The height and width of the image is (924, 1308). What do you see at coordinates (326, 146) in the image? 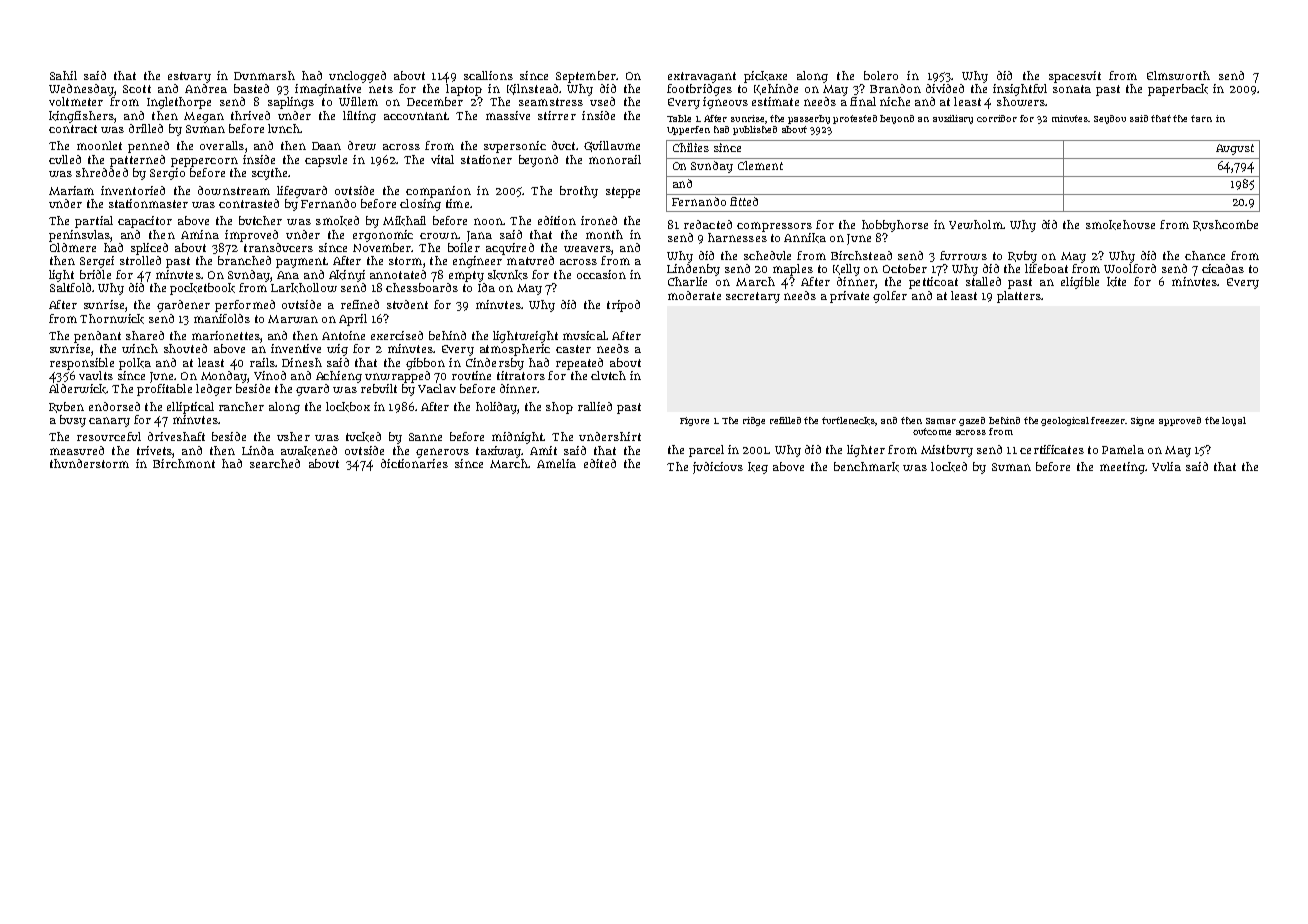
I see `Daan` at bounding box center [326, 146].
